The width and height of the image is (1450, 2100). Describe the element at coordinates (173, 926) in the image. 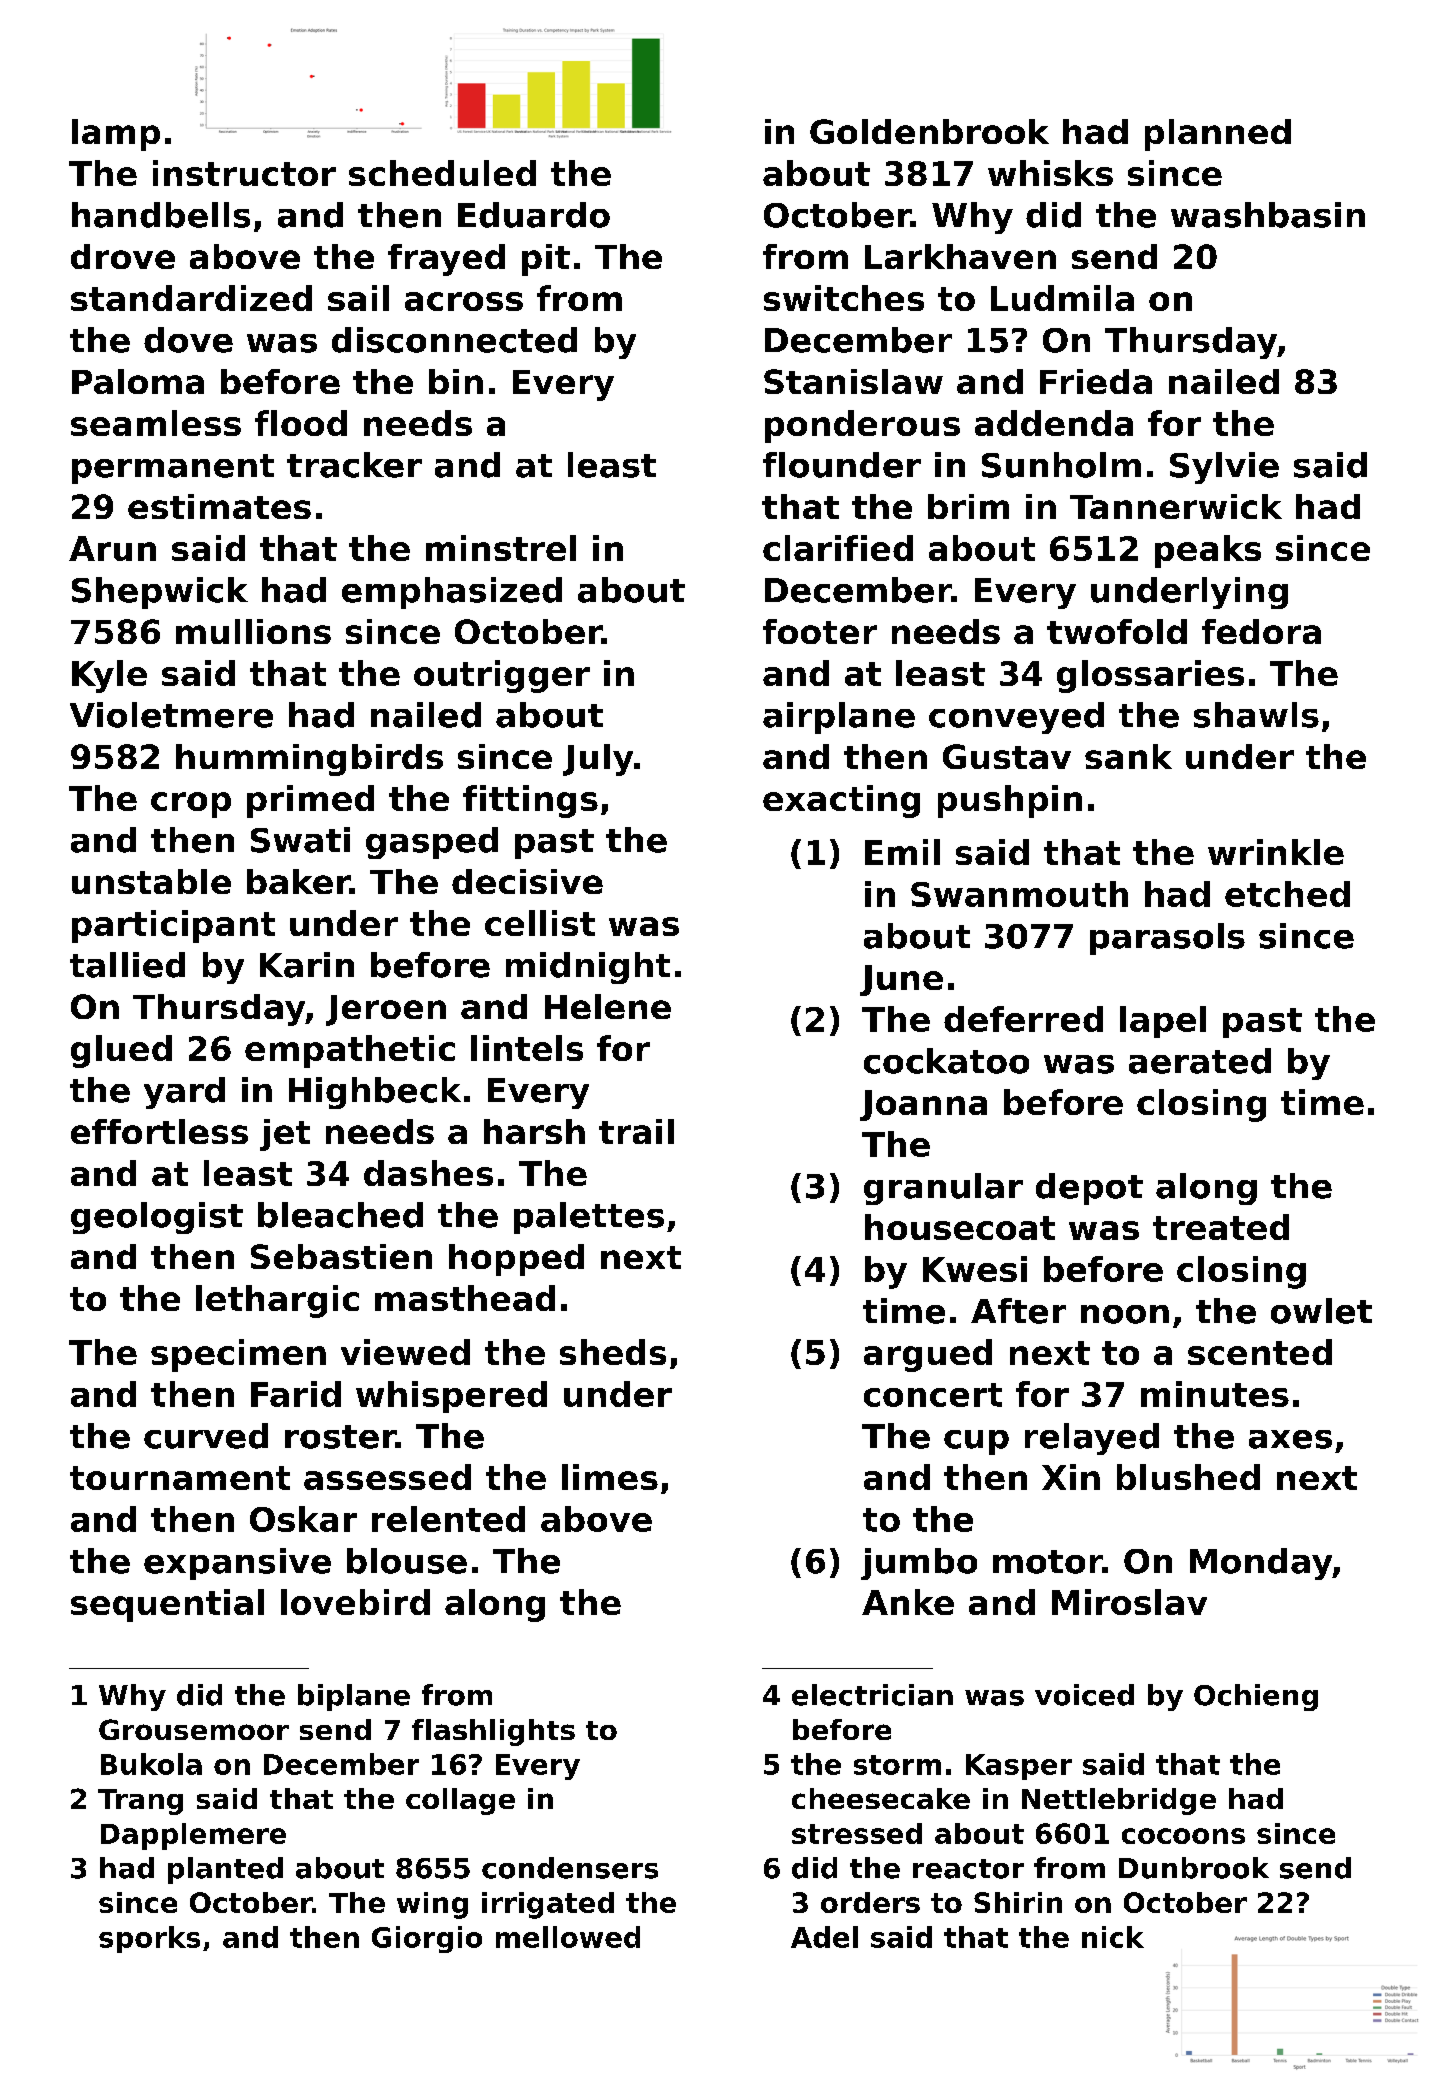

I see `participant` at that location.
